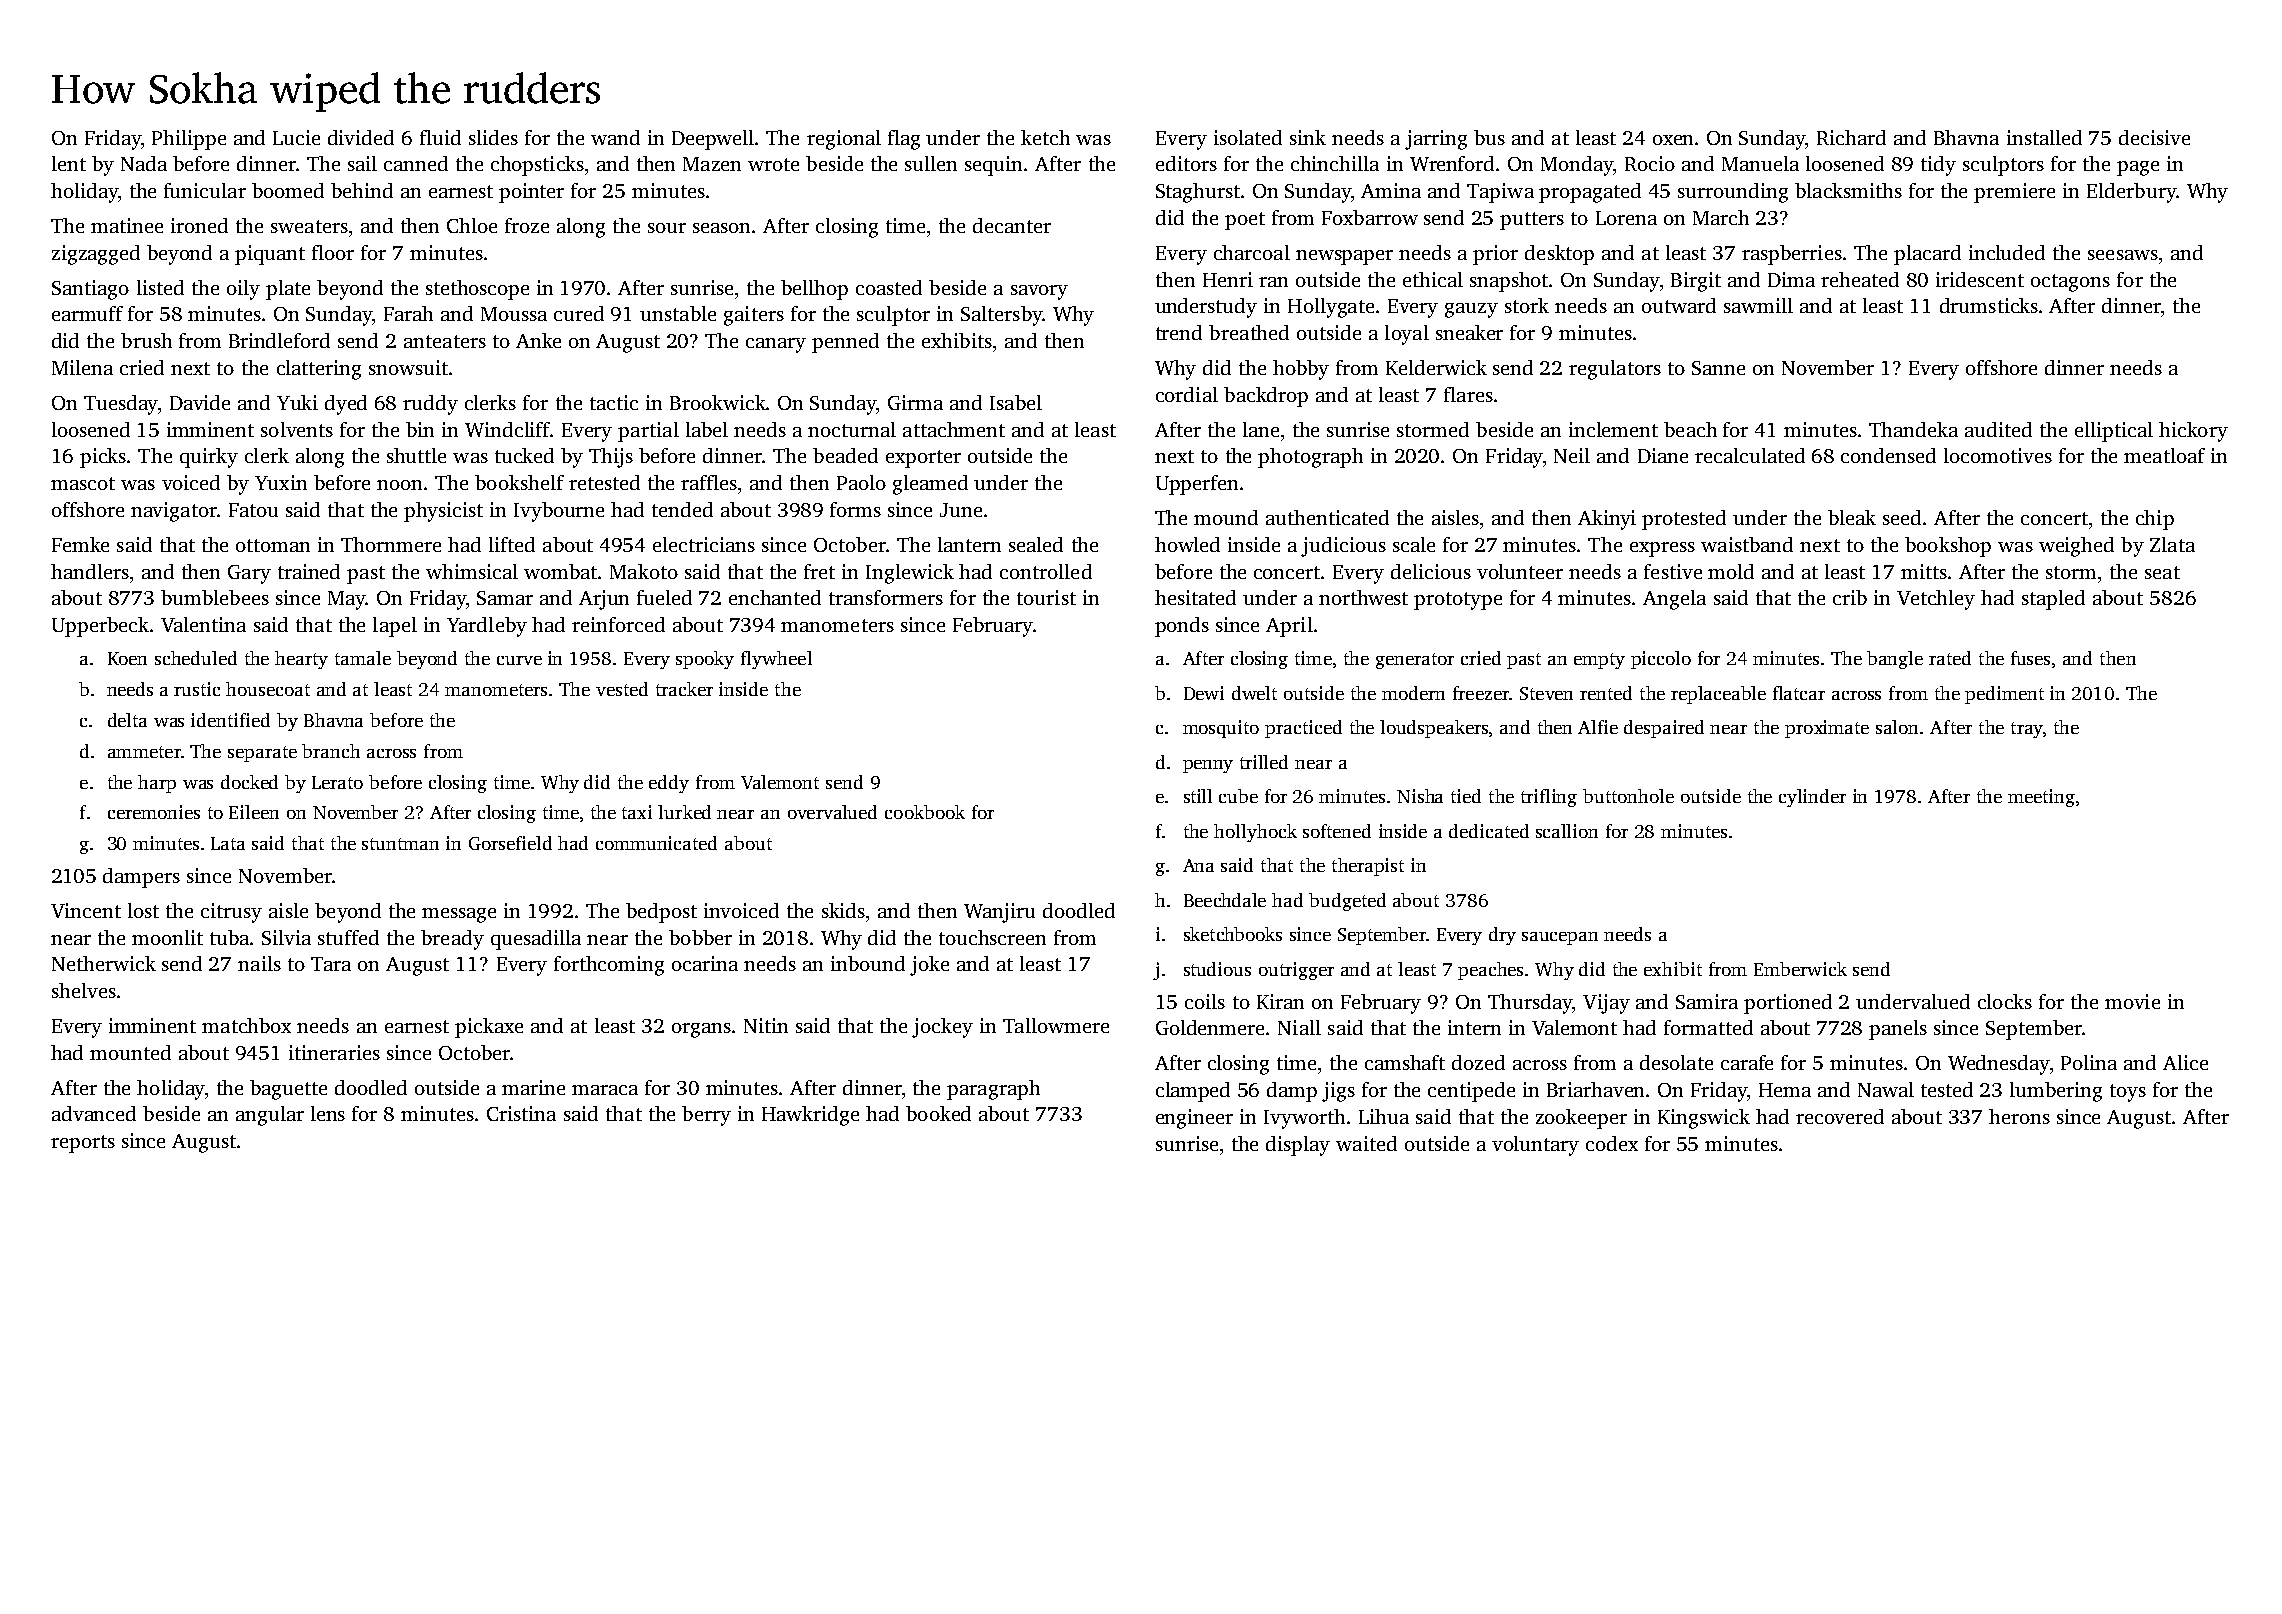 The height and width of the document is (1614, 2282). I want to click on Philippe, so click(189, 140).
